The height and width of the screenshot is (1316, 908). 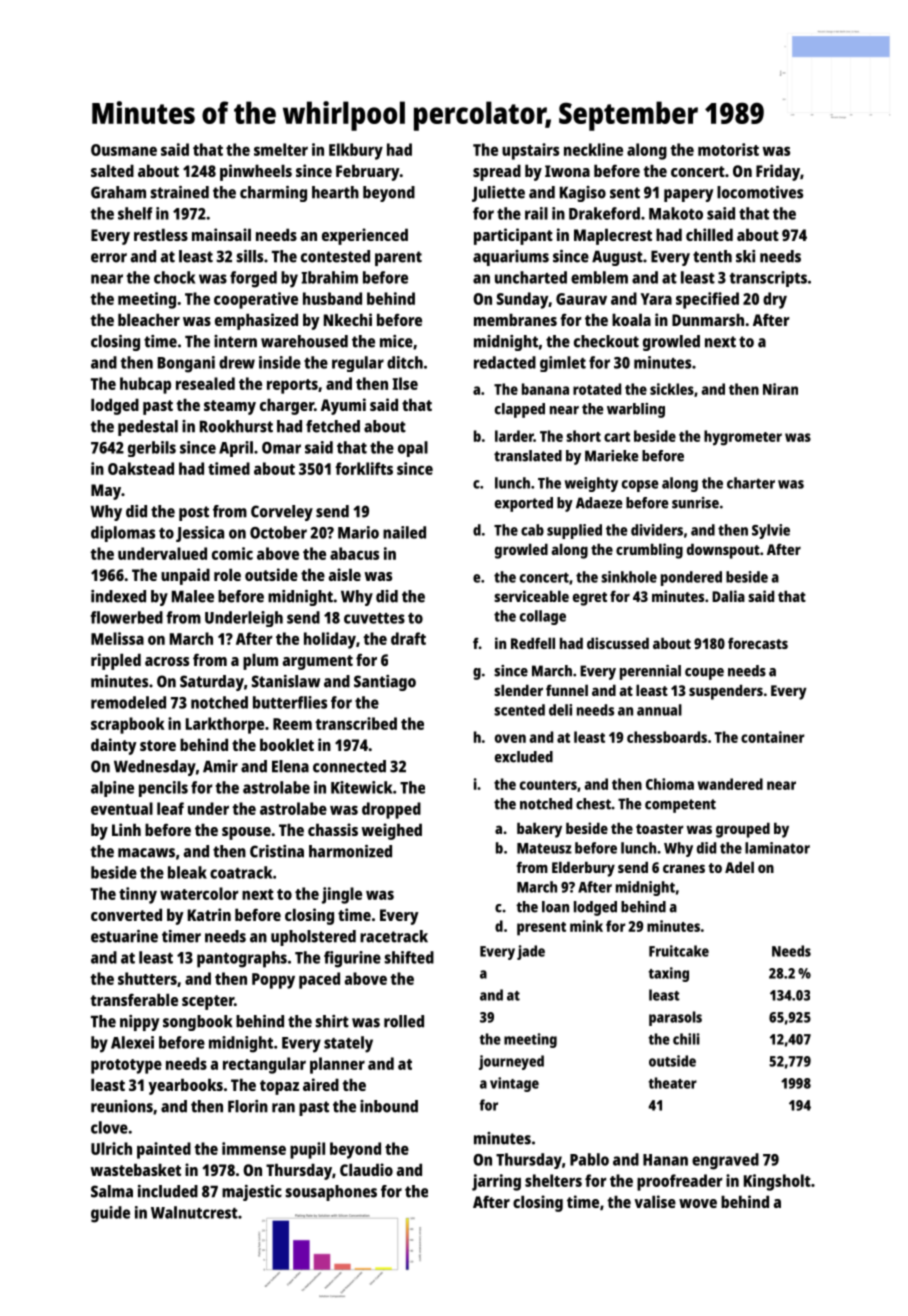 I want to click on shelf, so click(x=135, y=213).
